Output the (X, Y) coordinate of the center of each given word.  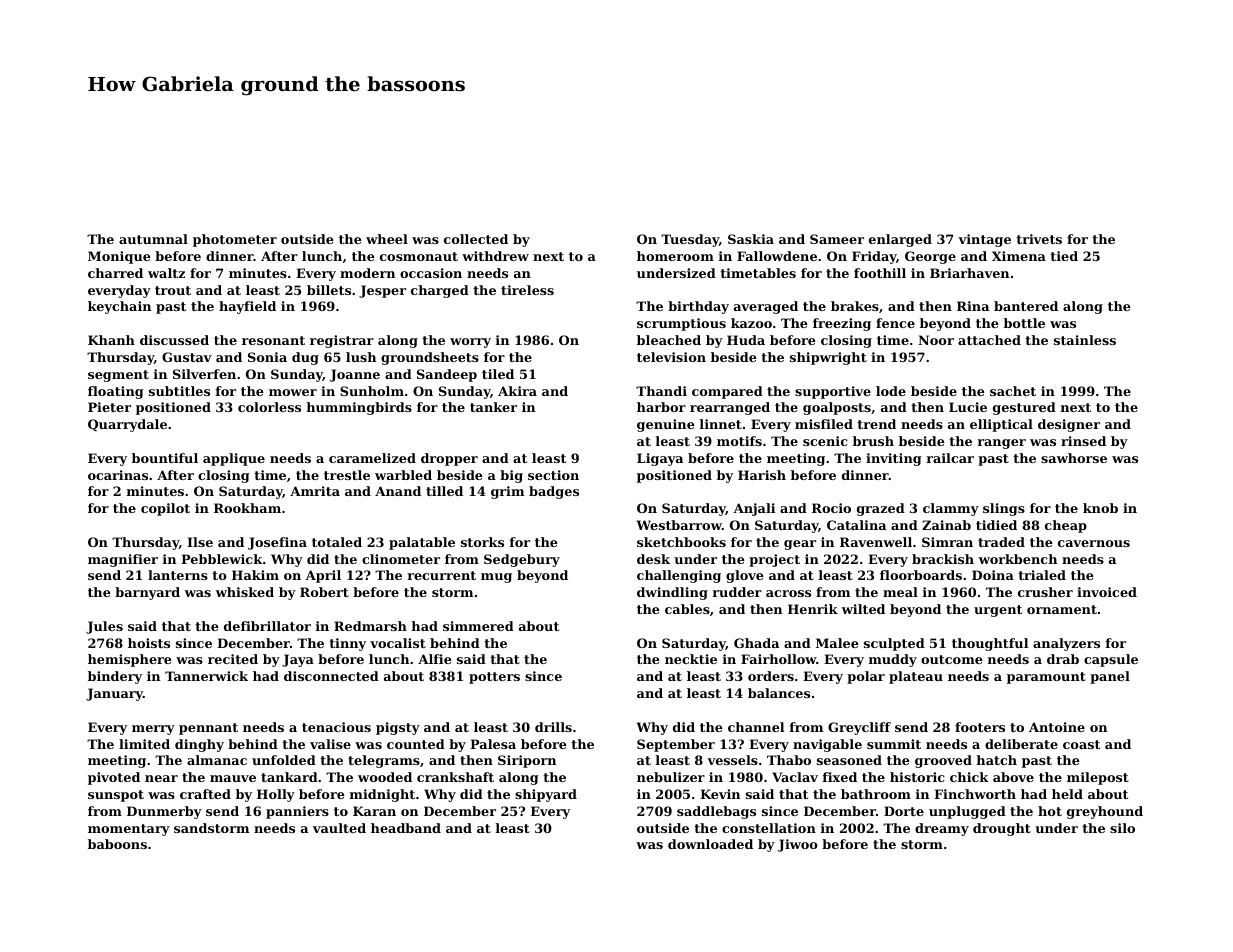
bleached (669, 340)
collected (476, 239)
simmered (478, 626)
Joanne (355, 375)
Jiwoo (798, 845)
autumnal (153, 239)
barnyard (147, 593)
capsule (1111, 660)
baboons (117, 844)
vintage (984, 240)
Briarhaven (969, 273)
